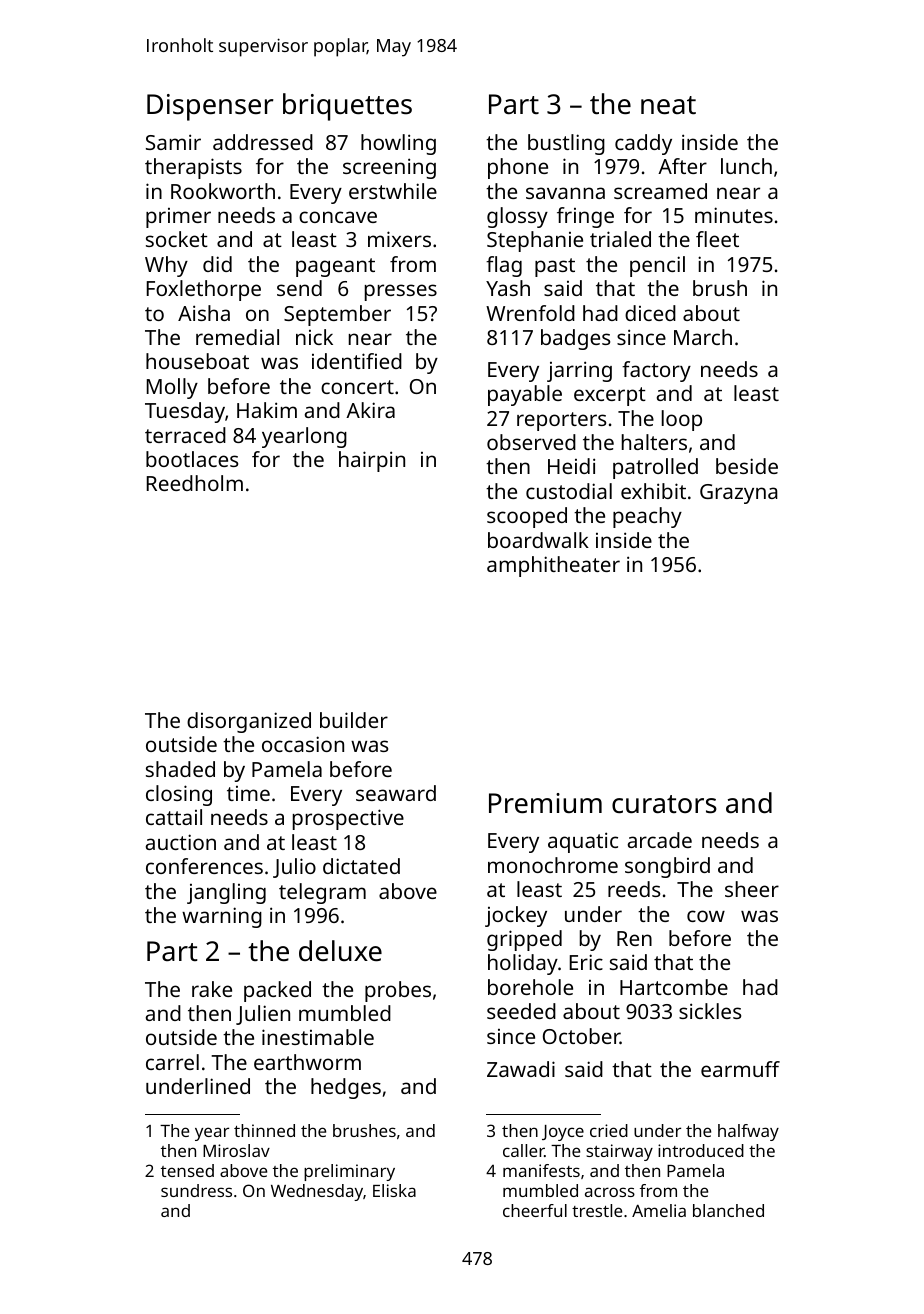 This page has width=924, height=1314. What do you see at coordinates (717, 239) in the page?
I see `fleet` at bounding box center [717, 239].
